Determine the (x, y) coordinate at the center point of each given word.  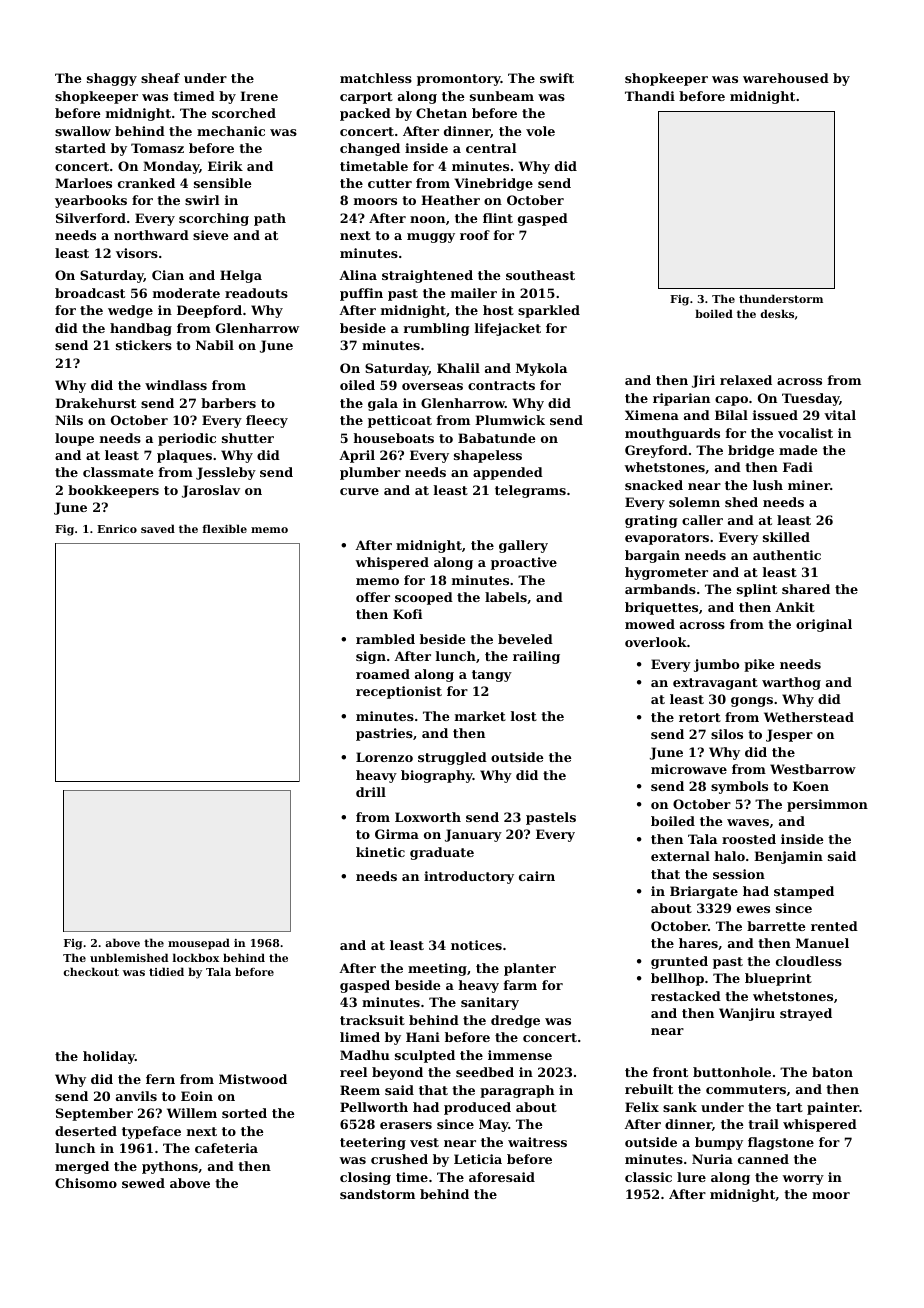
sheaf (160, 78)
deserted (86, 1131)
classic (648, 1177)
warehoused (786, 78)
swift (557, 78)
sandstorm (377, 1194)
